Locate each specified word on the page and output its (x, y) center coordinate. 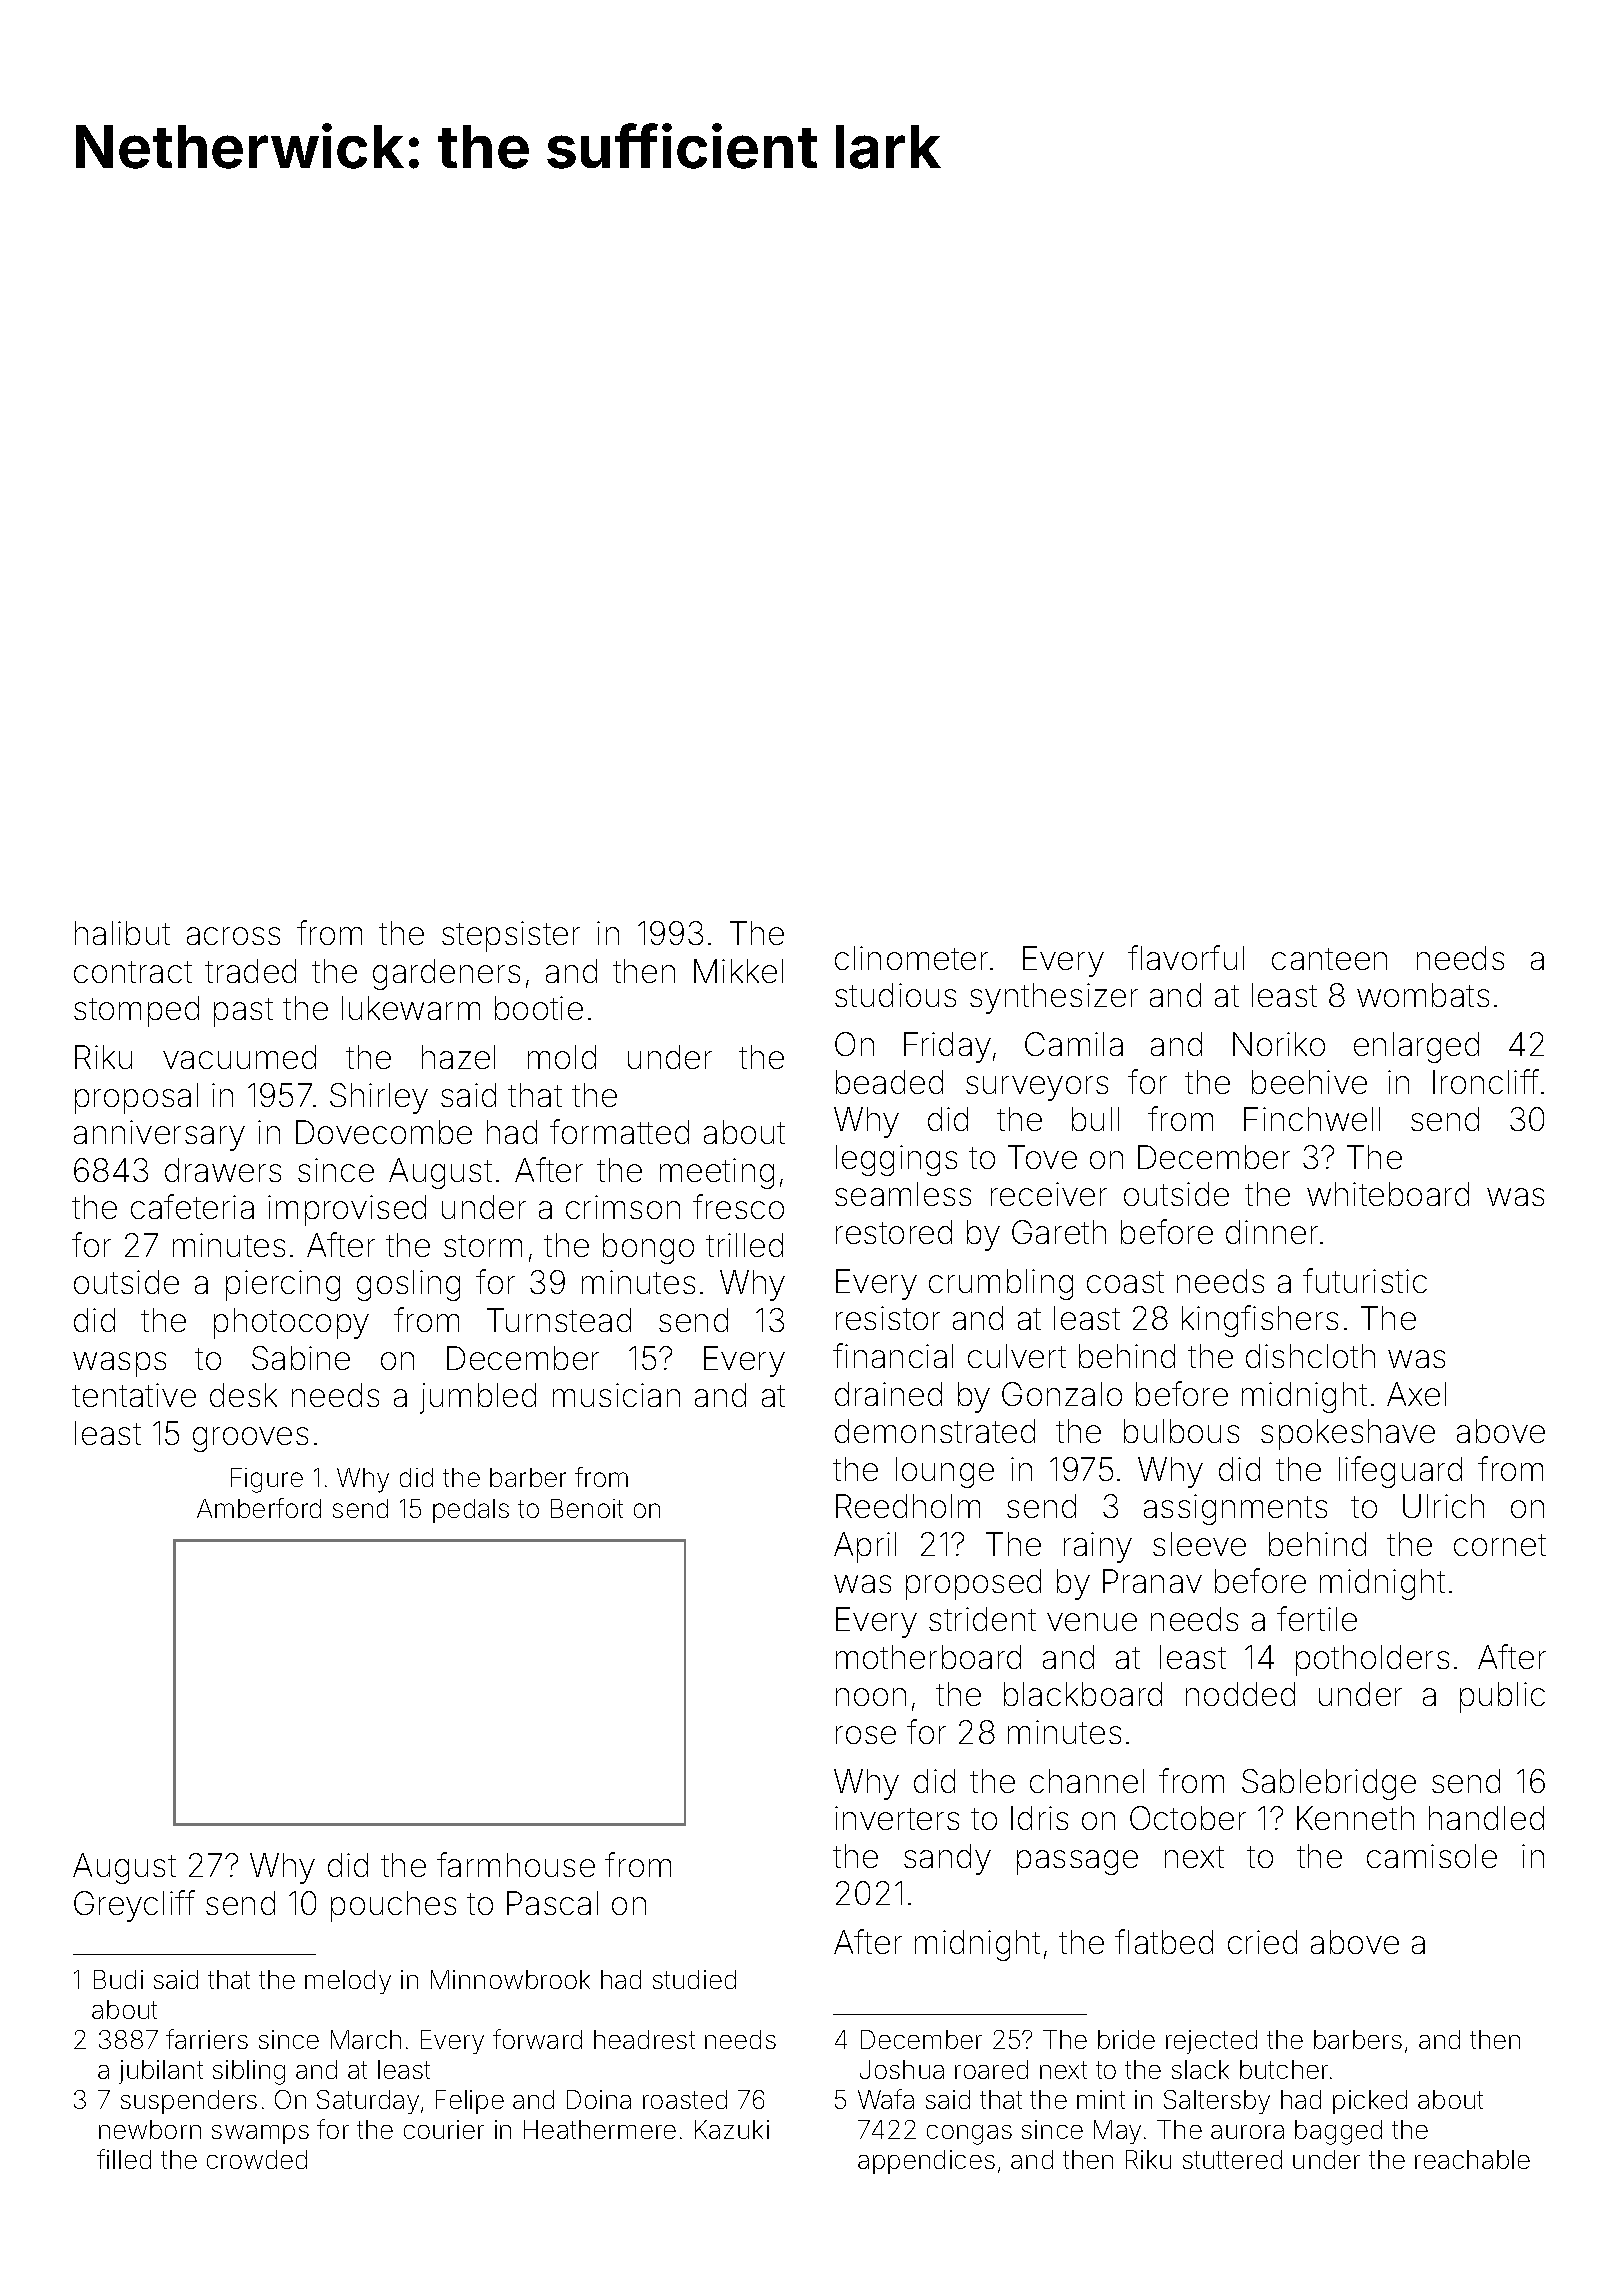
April (865, 1547)
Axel (1416, 1394)
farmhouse (516, 1864)
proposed (973, 1584)
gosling (408, 1285)
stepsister (511, 936)
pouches (393, 1906)
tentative (134, 1395)
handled (1486, 1818)
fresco (738, 1206)
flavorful (1186, 957)
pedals (471, 1511)
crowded (257, 2159)
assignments (1235, 1509)
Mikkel (738, 971)
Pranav (1152, 1581)
